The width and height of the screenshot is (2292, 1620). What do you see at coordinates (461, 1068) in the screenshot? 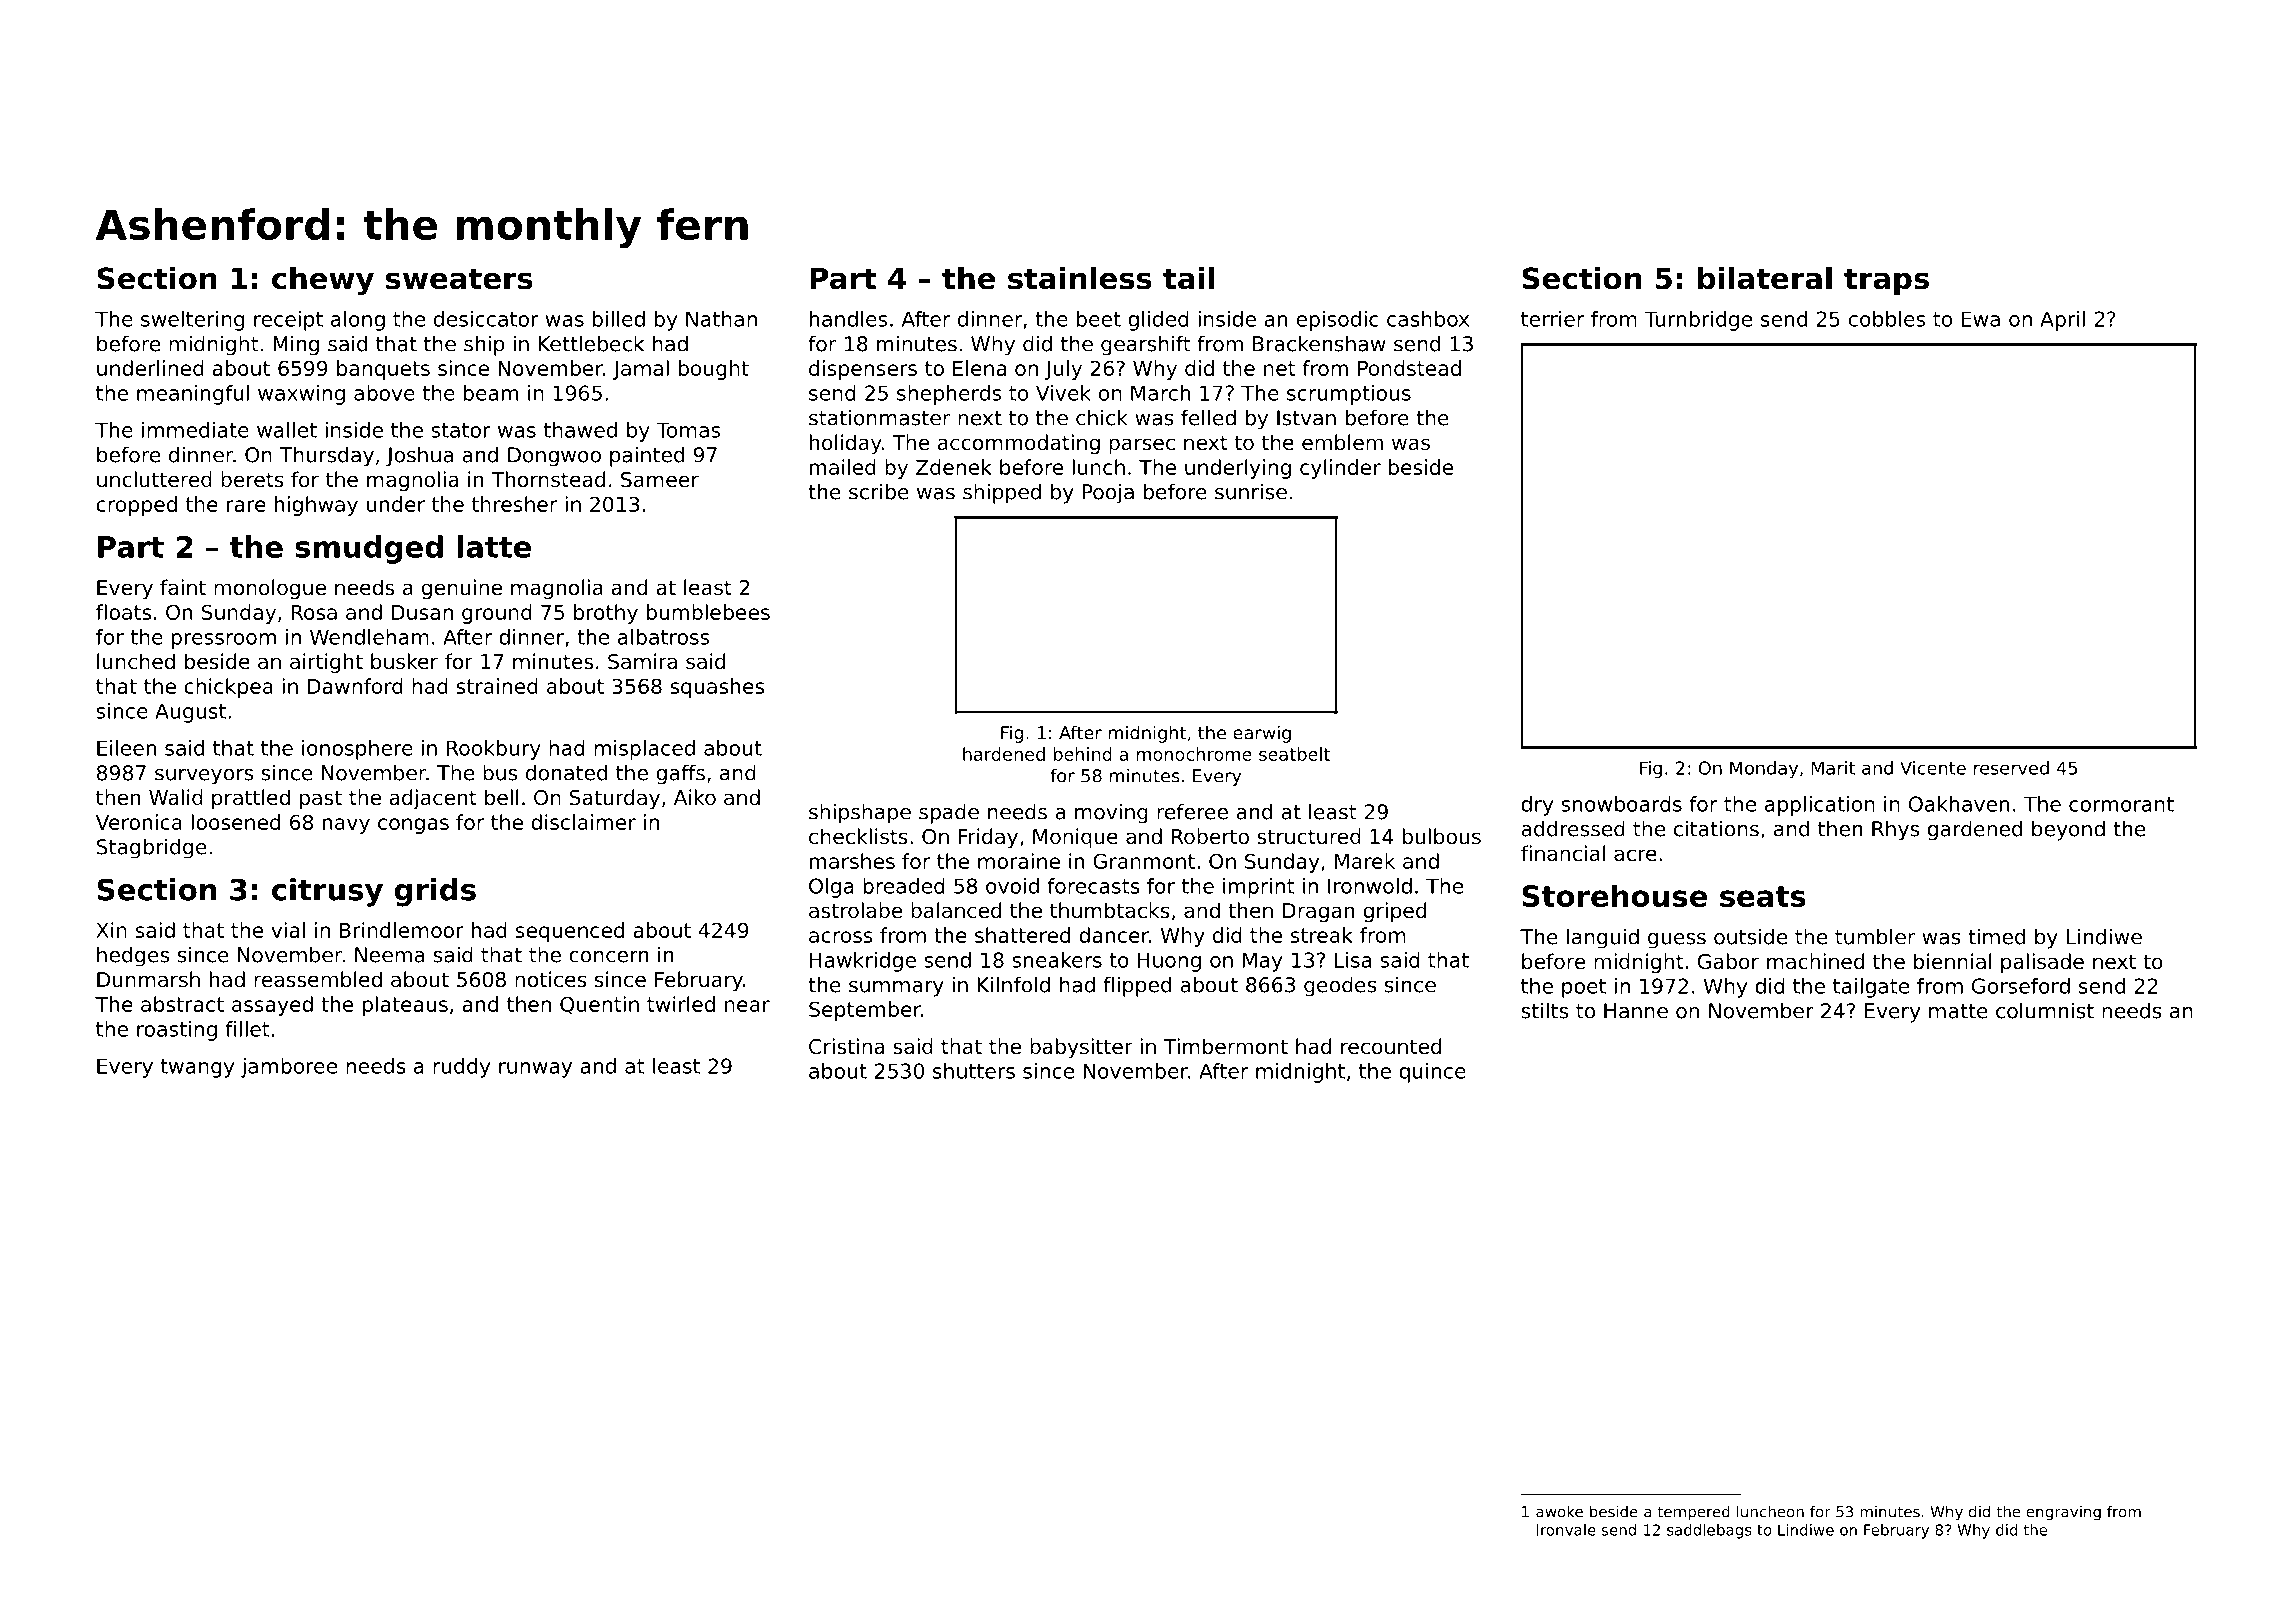
I see `ruddy` at bounding box center [461, 1068].
